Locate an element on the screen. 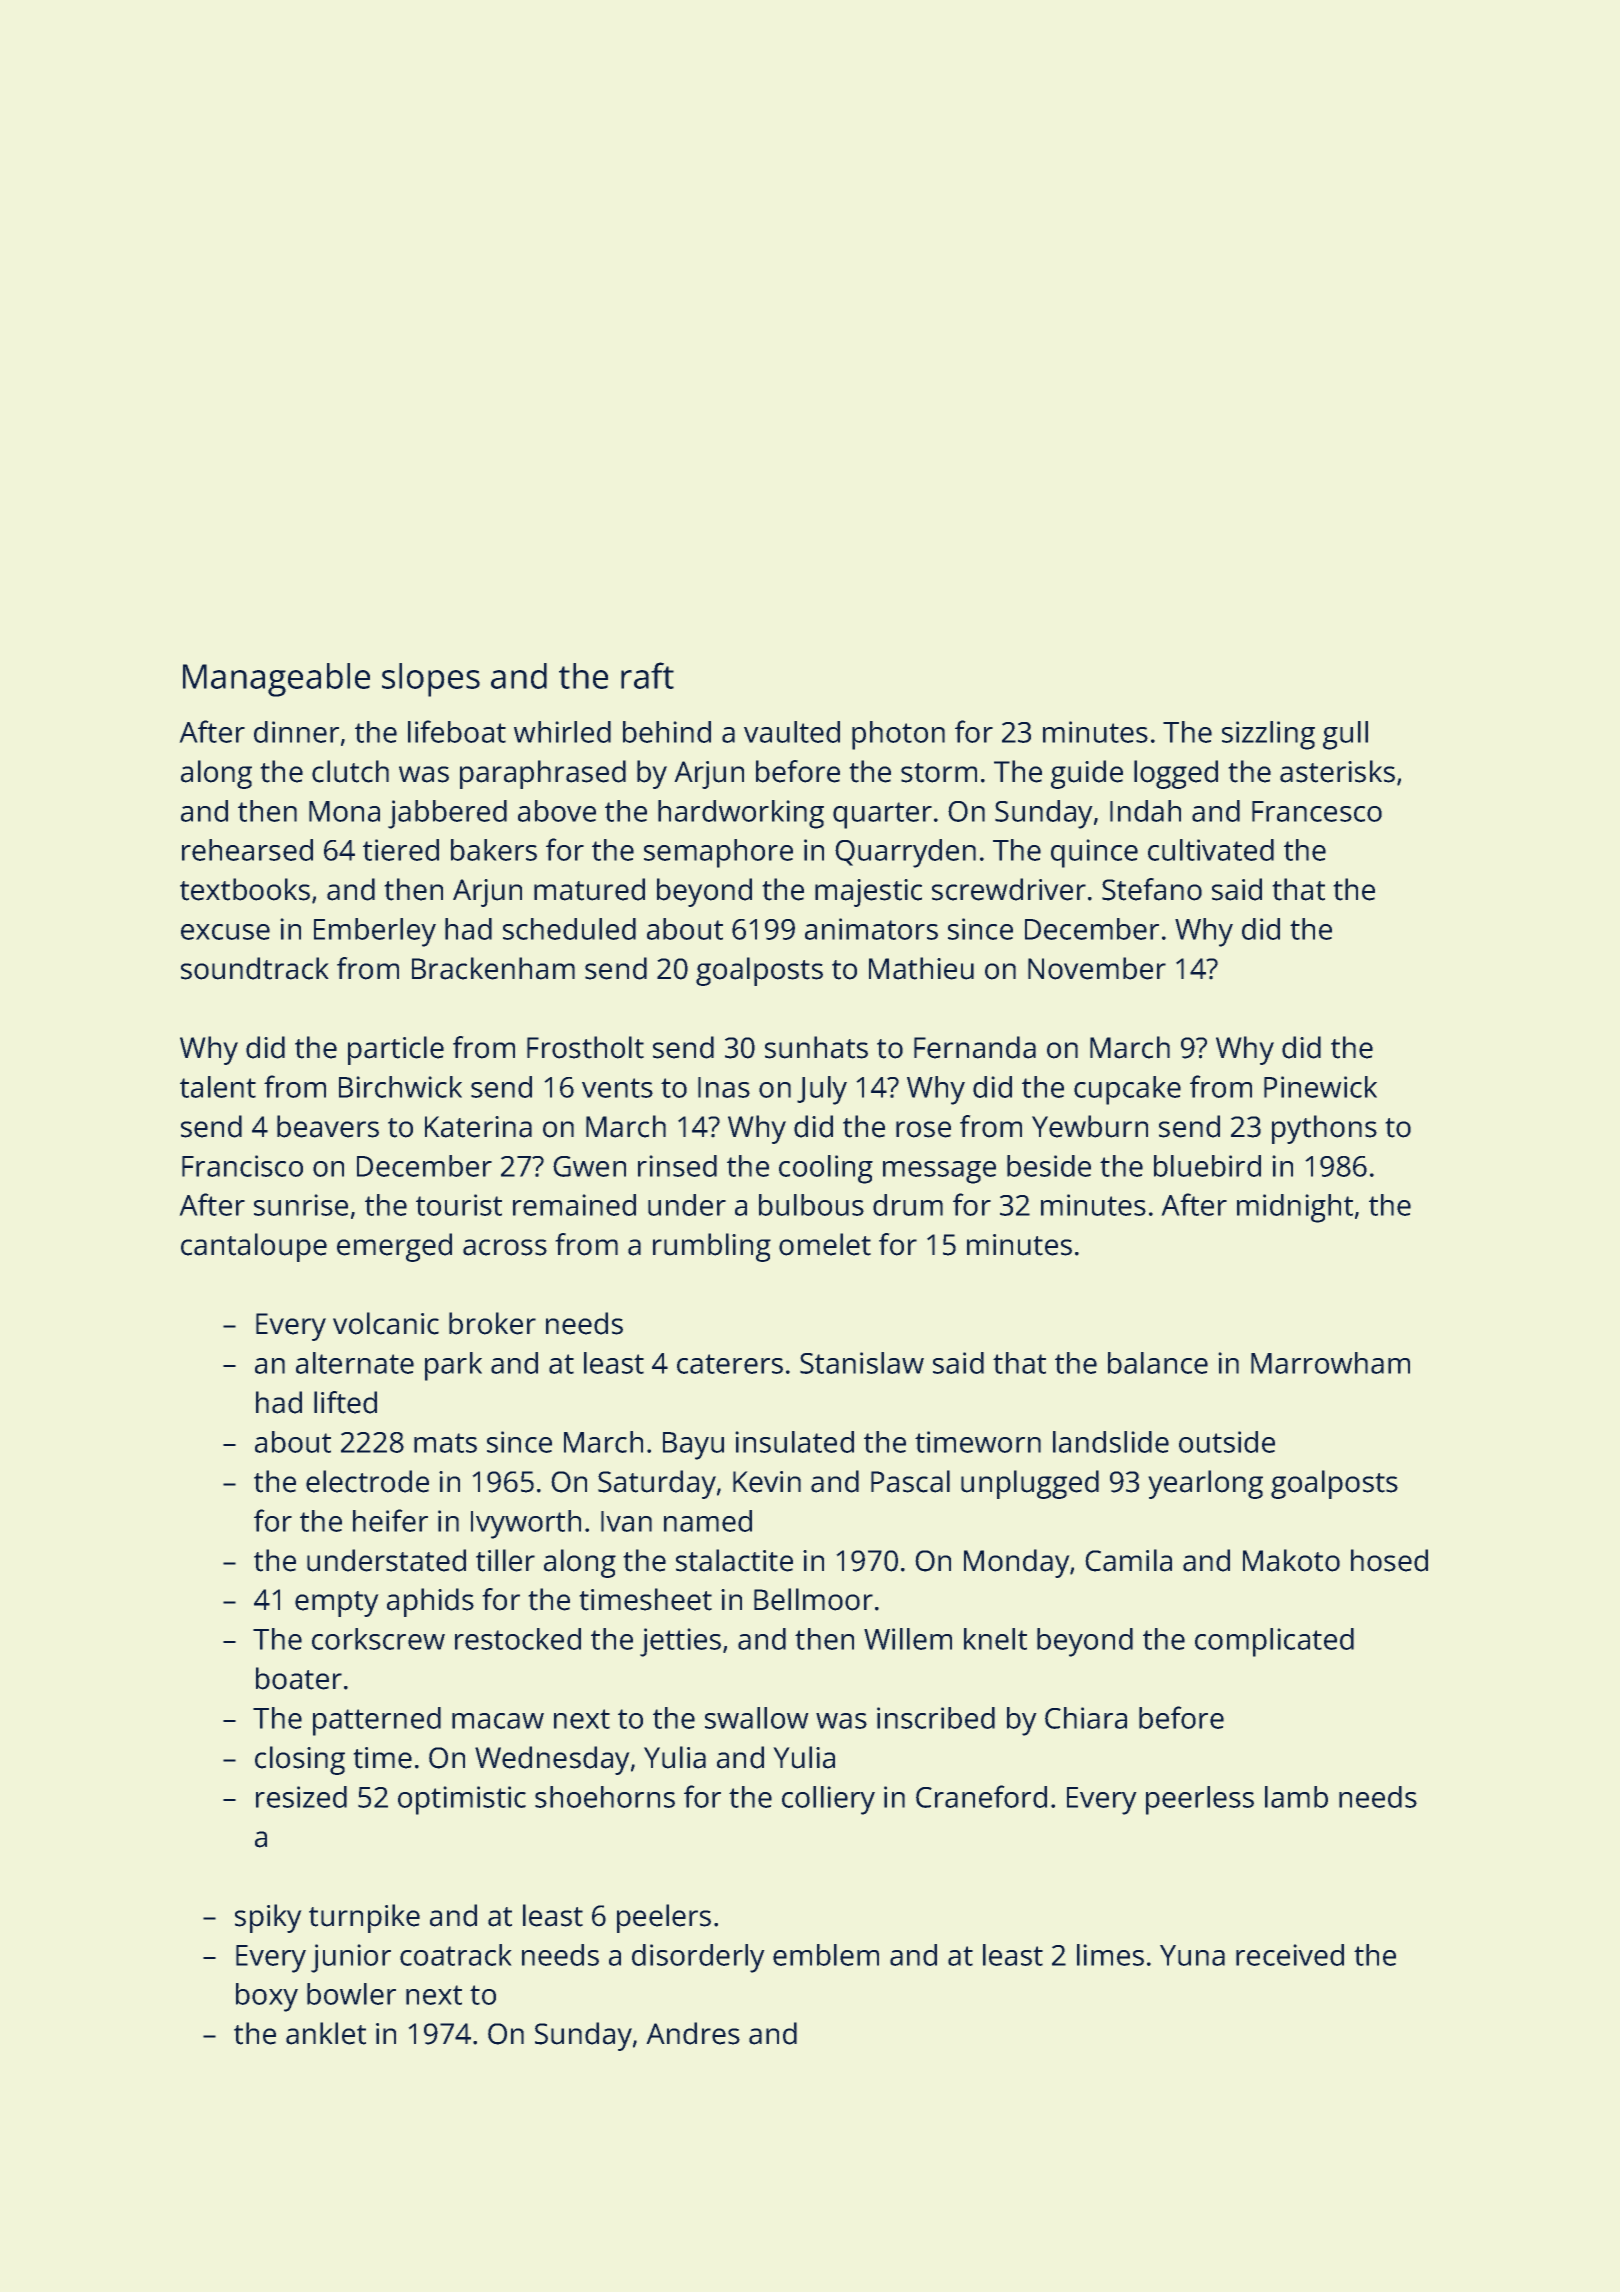 This screenshot has width=1620, height=2292. unplugged is located at coordinates (1030, 1484).
